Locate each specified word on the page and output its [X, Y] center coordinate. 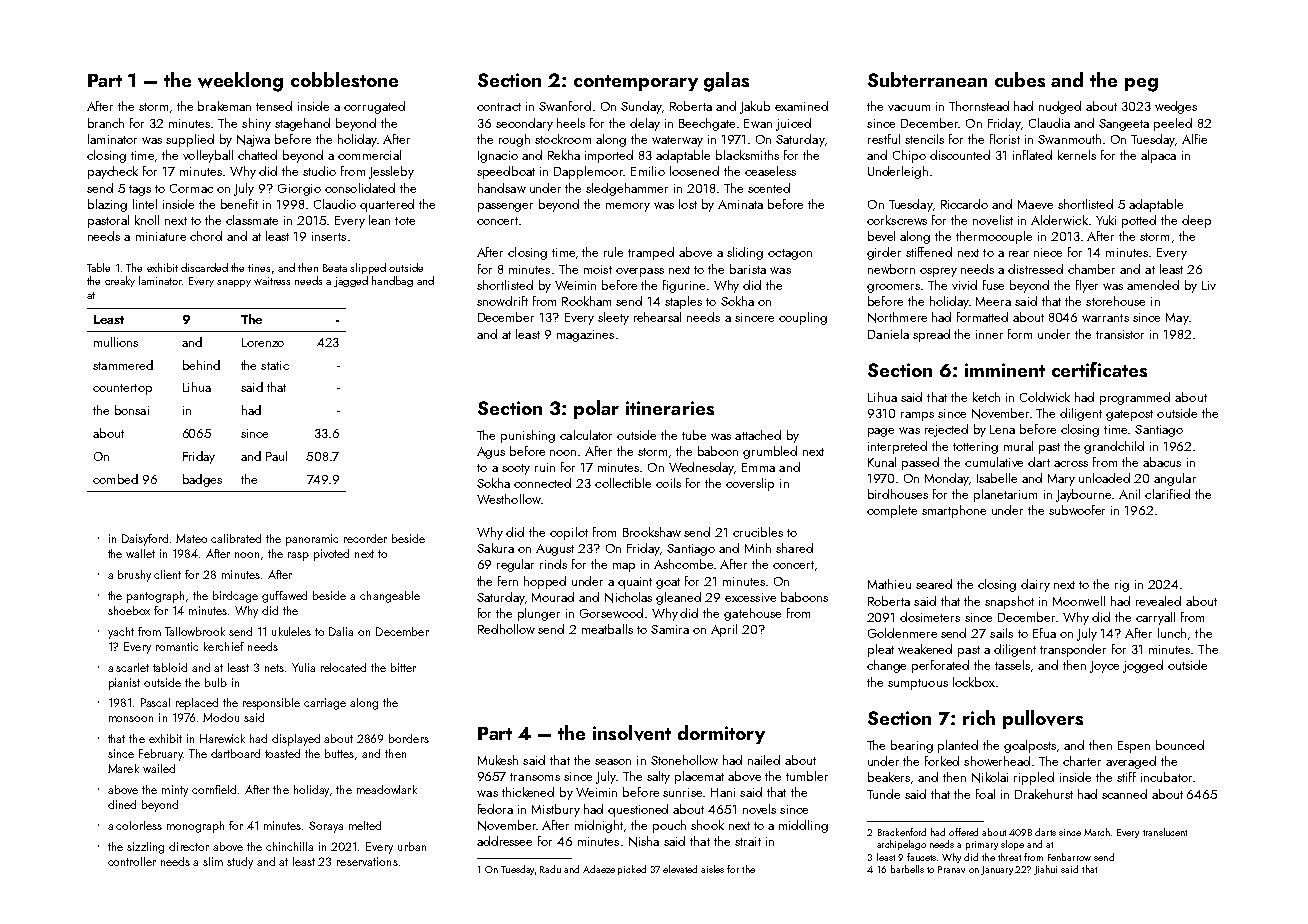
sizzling [145, 848]
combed [115, 479]
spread [931, 335]
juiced [793, 124]
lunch [1172, 633]
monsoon [131, 719]
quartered [387, 205]
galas [726, 82]
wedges [1176, 107]
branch [106, 123]
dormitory [721, 734]
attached [758, 435]
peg [1141, 85]
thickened [528, 792]
